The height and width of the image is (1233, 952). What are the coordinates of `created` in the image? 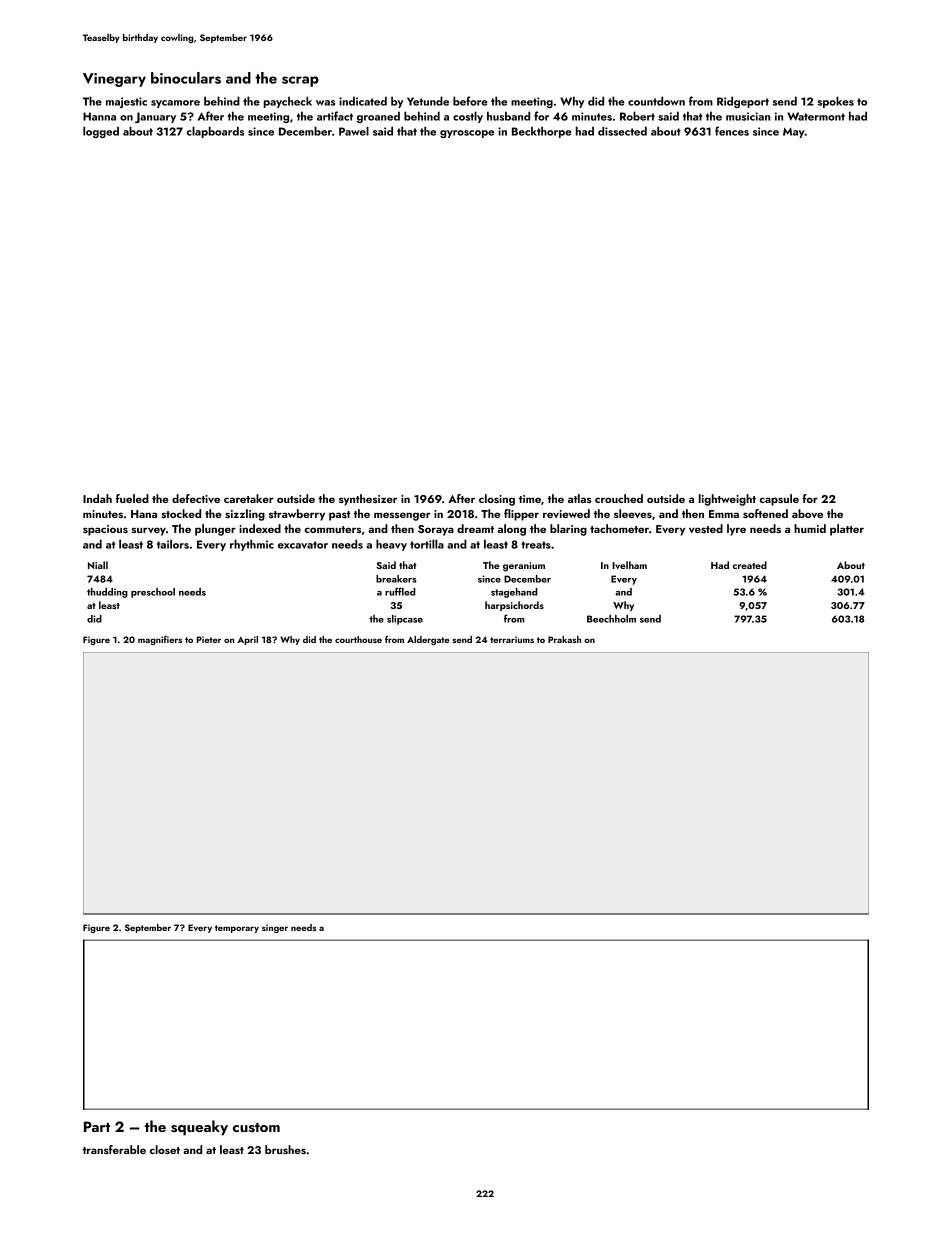 It's located at (750, 565).
